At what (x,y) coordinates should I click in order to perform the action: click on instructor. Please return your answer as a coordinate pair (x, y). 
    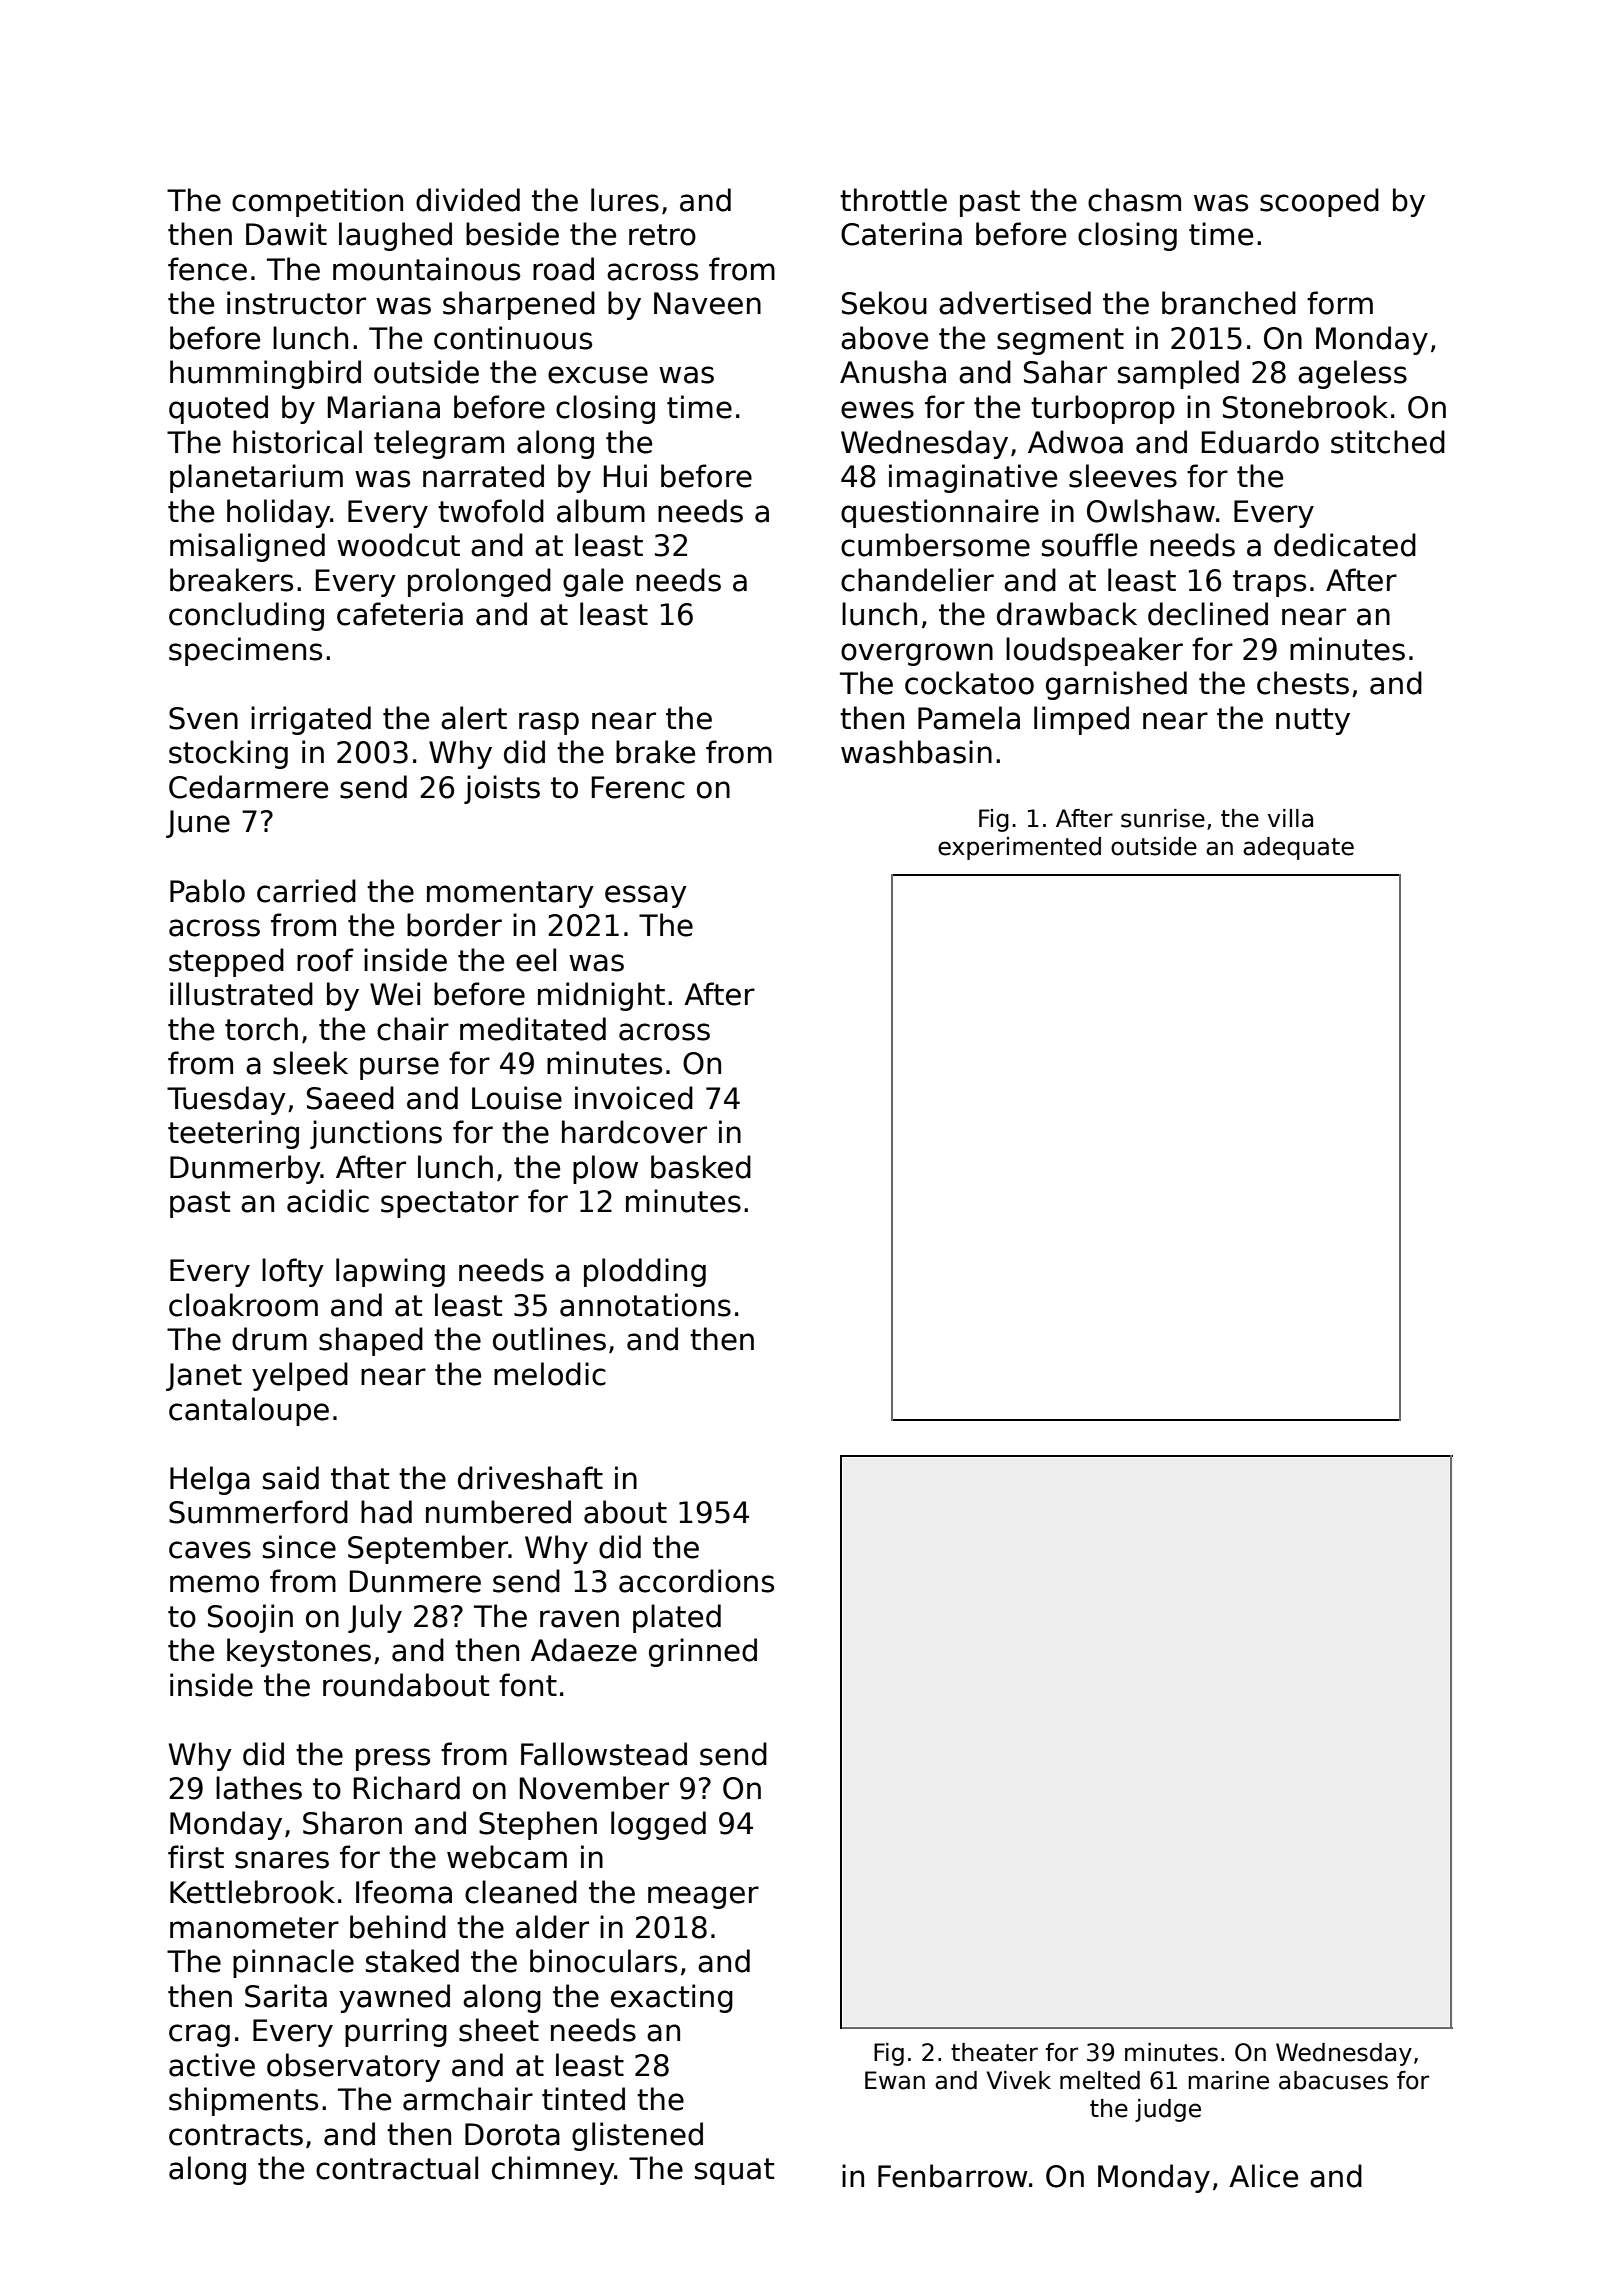
    Looking at the image, I should click on (296, 303).
